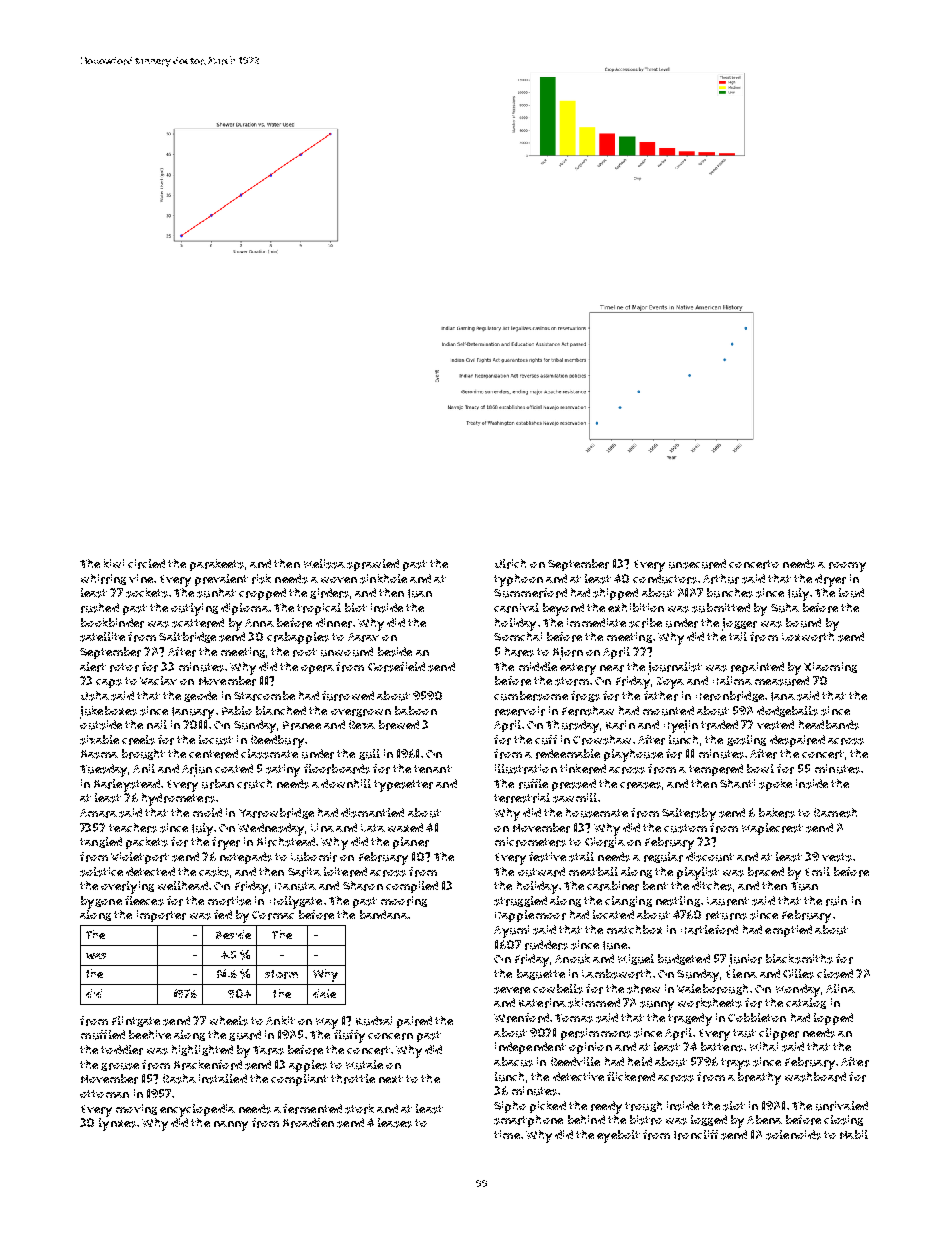  What do you see at coordinates (757, 668) in the screenshot?
I see `repainted` at bounding box center [757, 668].
